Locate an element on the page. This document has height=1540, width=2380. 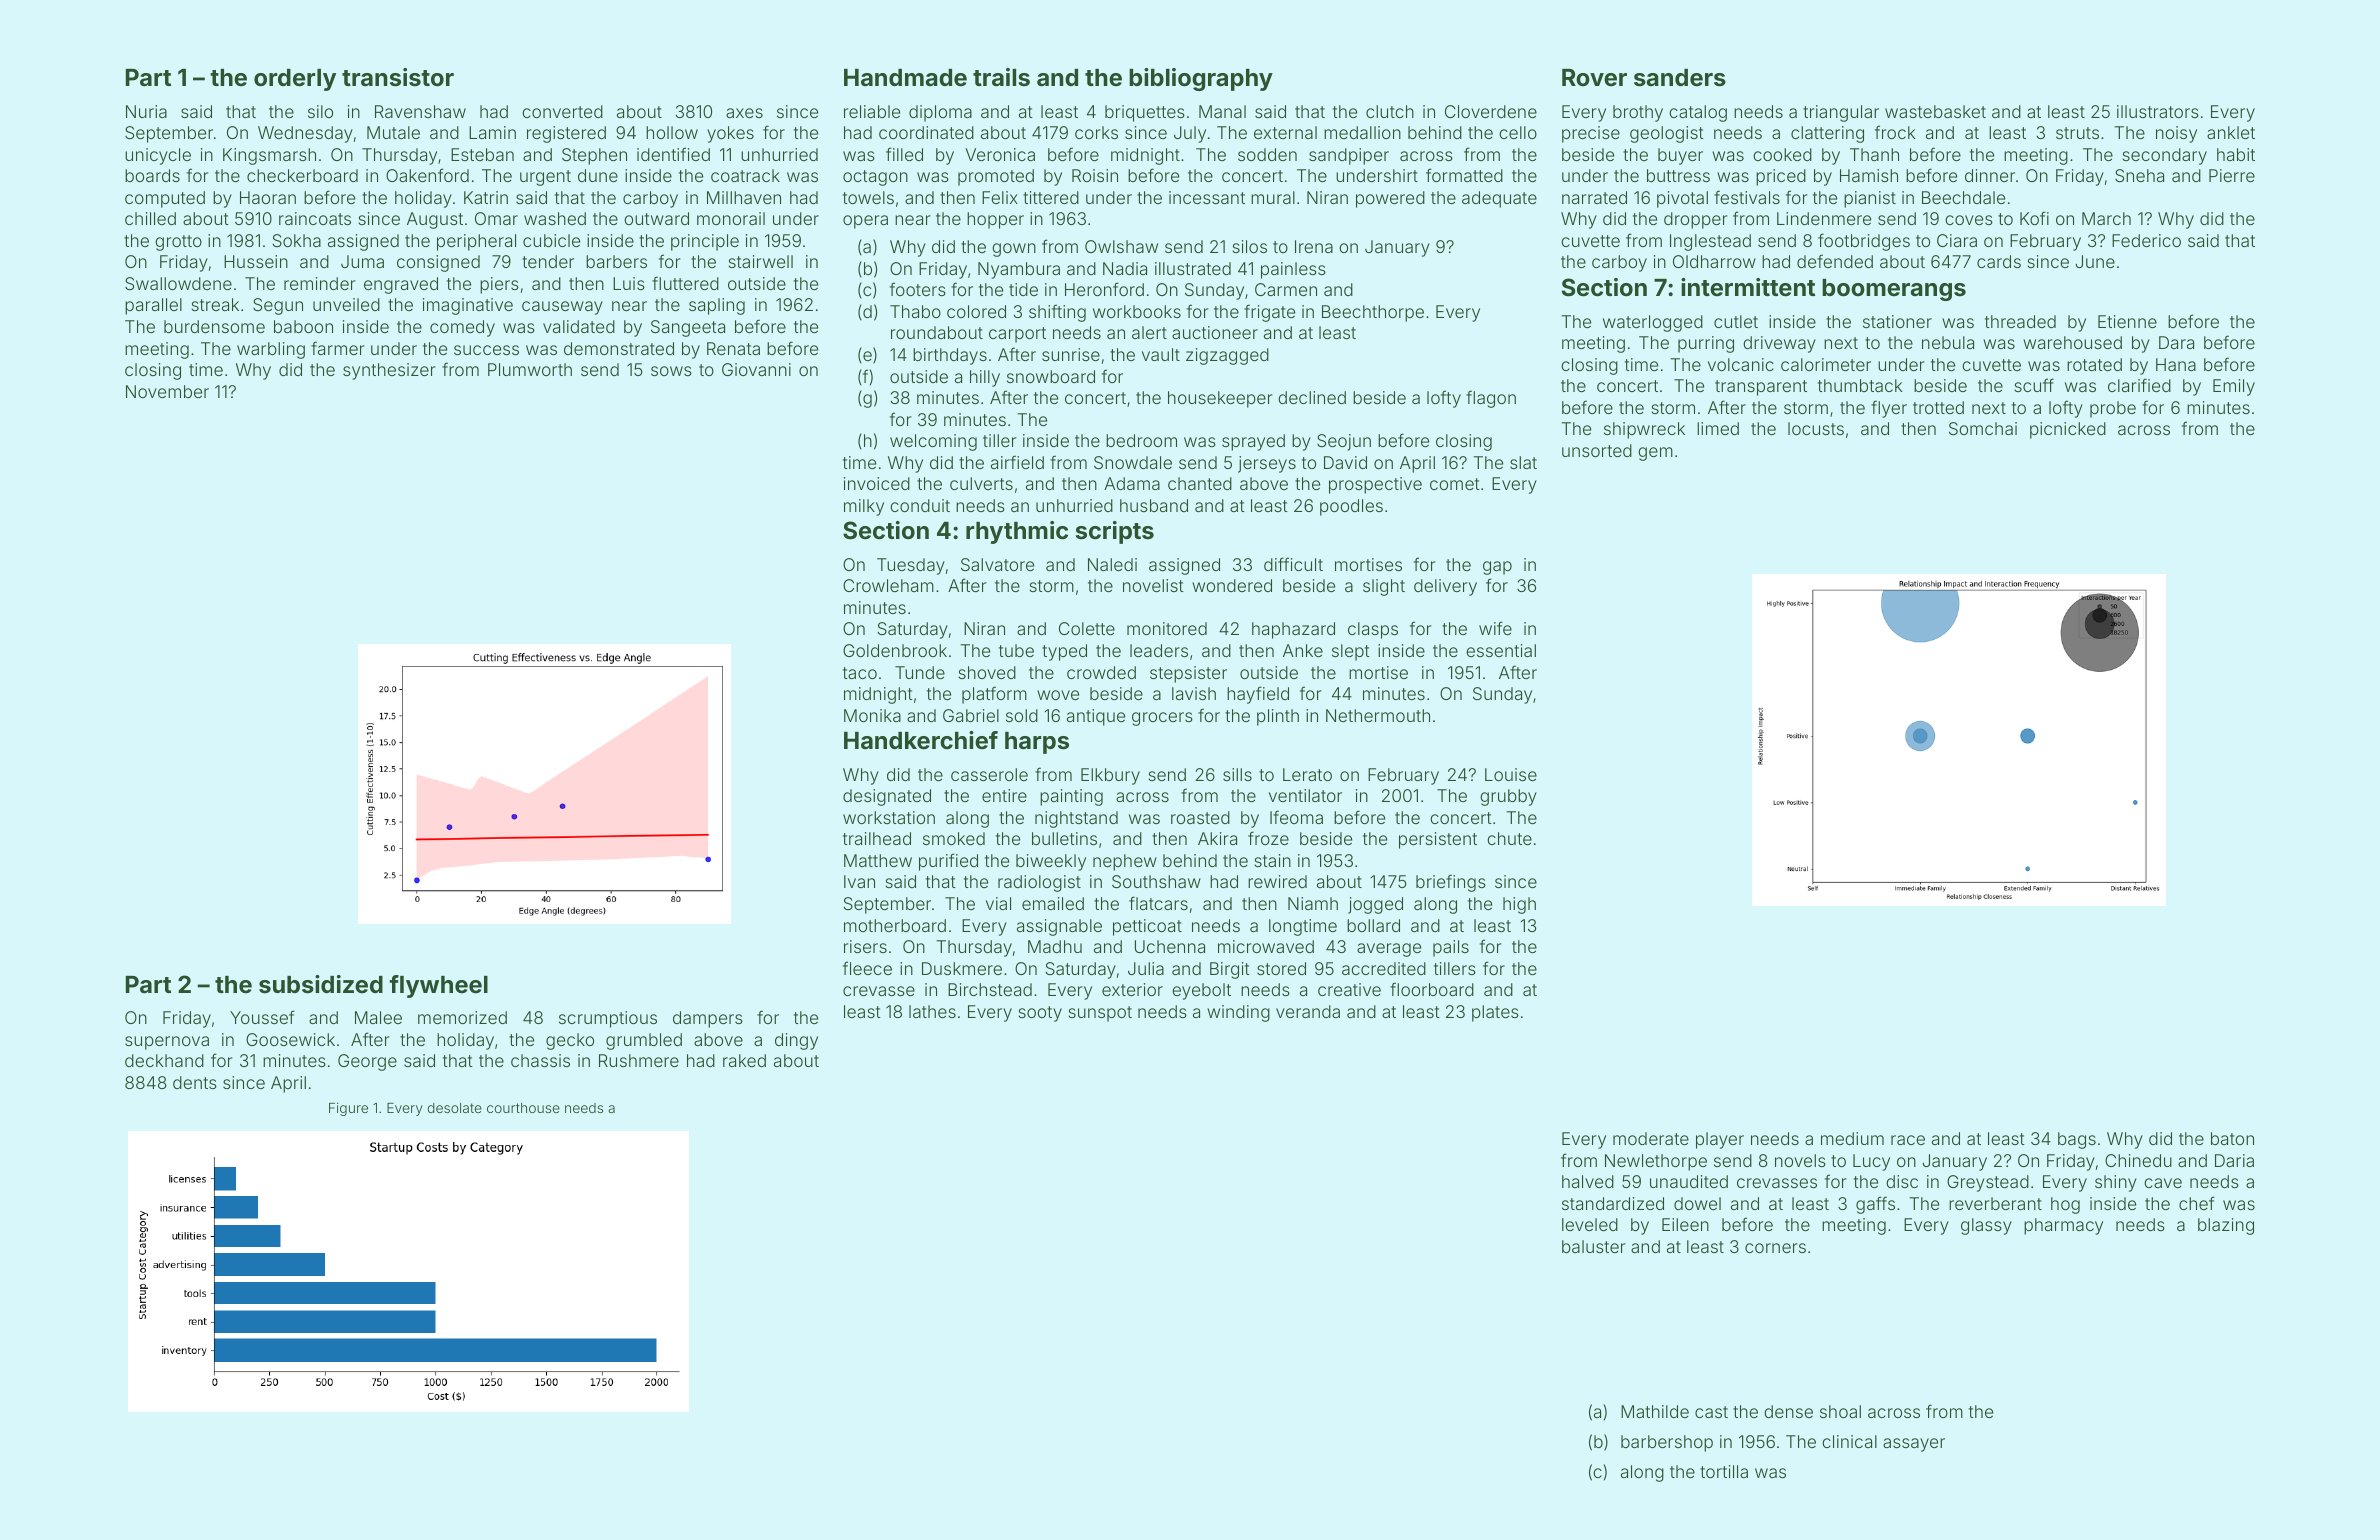
desolate is located at coordinates (455, 1108).
